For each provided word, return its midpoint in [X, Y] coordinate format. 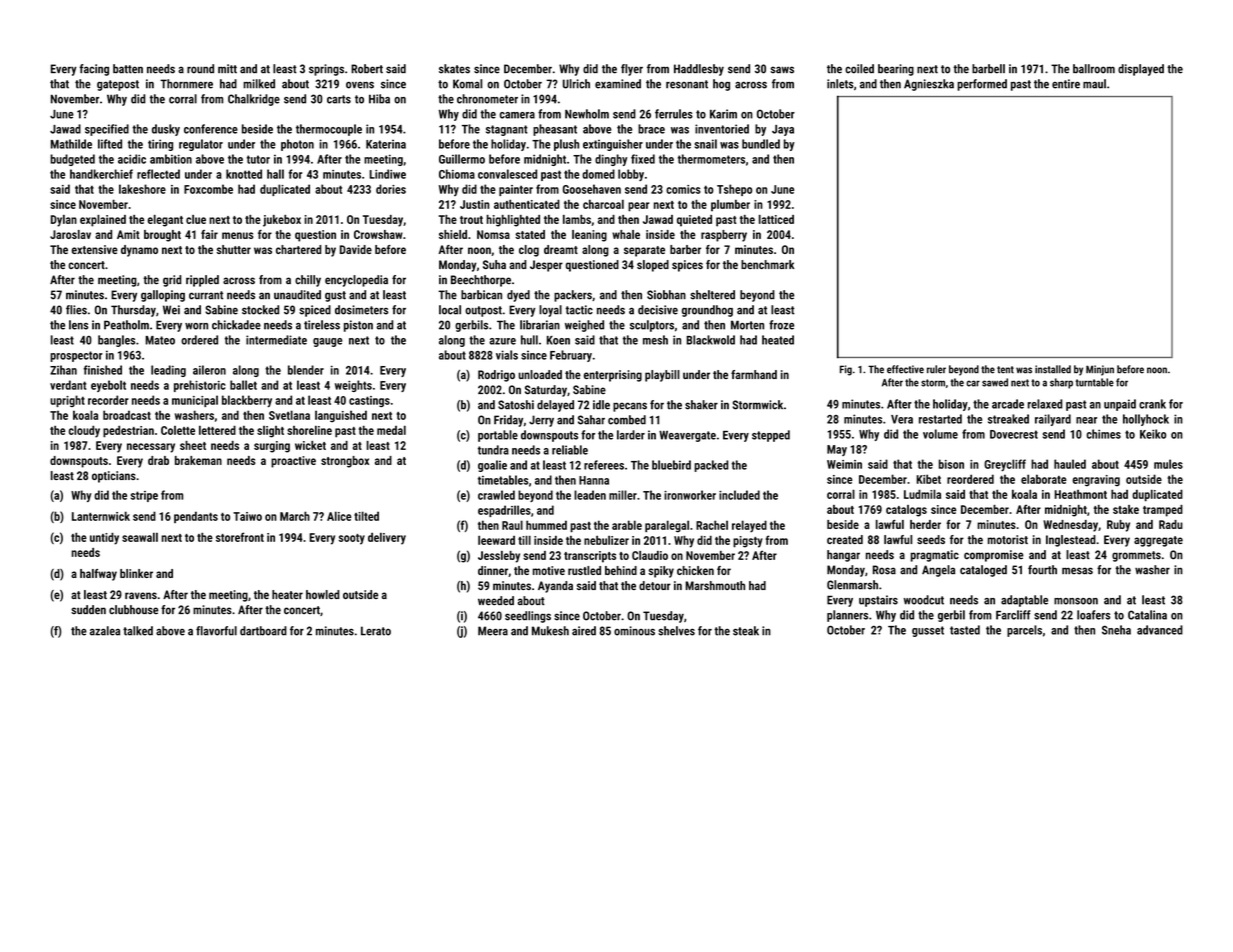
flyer [632, 70]
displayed [1141, 70]
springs [326, 70]
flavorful [216, 631]
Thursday [133, 311]
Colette [178, 430]
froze [781, 325]
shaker [701, 405]
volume [940, 434]
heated [778, 340]
